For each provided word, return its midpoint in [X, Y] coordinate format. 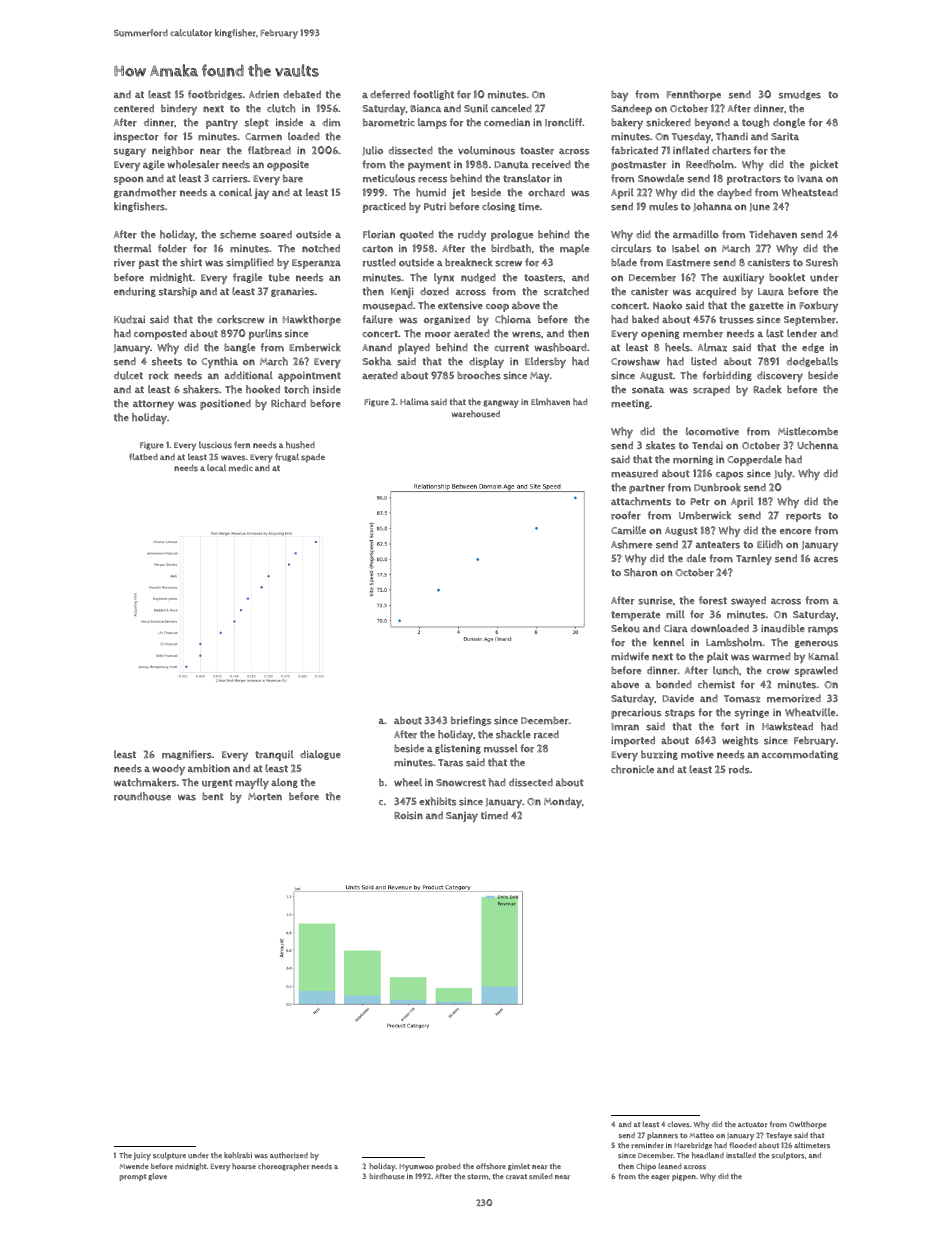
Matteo [702, 1135]
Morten [265, 797]
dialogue [320, 755]
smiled [541, 1176]
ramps [823, 631]
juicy [142, 1156]
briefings [471, 721]
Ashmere [631, 544]
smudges [800, 95]
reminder [647, 1145]
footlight [433, 95]
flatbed [143, 456]
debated [302, 94]
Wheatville [810, 712]
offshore [491, 1166]
